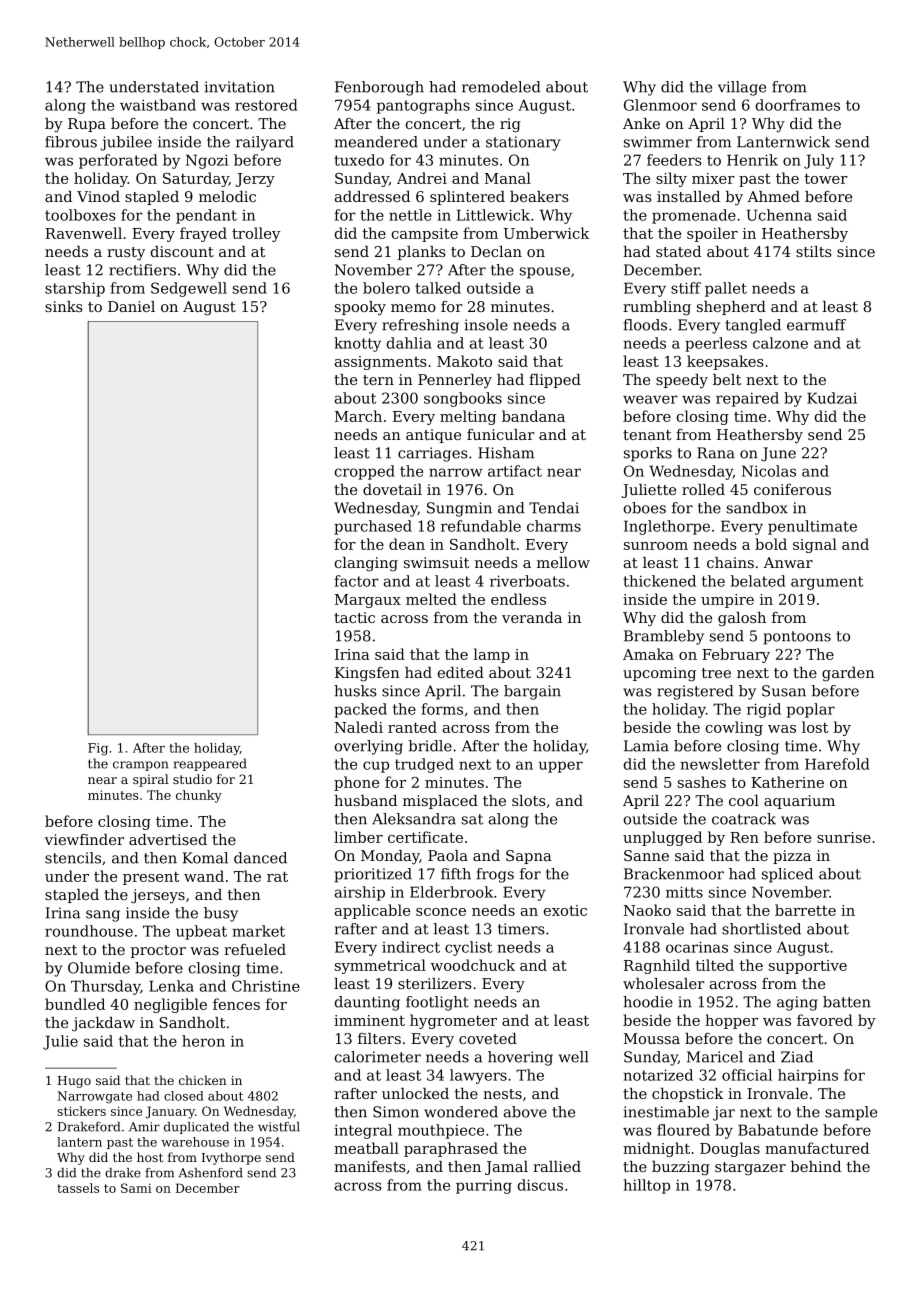 The width and height of the screenshot is (924, 1308). Describe the element at coordinates (368, 747) in the screenshot. I see `overlying` at that location.
